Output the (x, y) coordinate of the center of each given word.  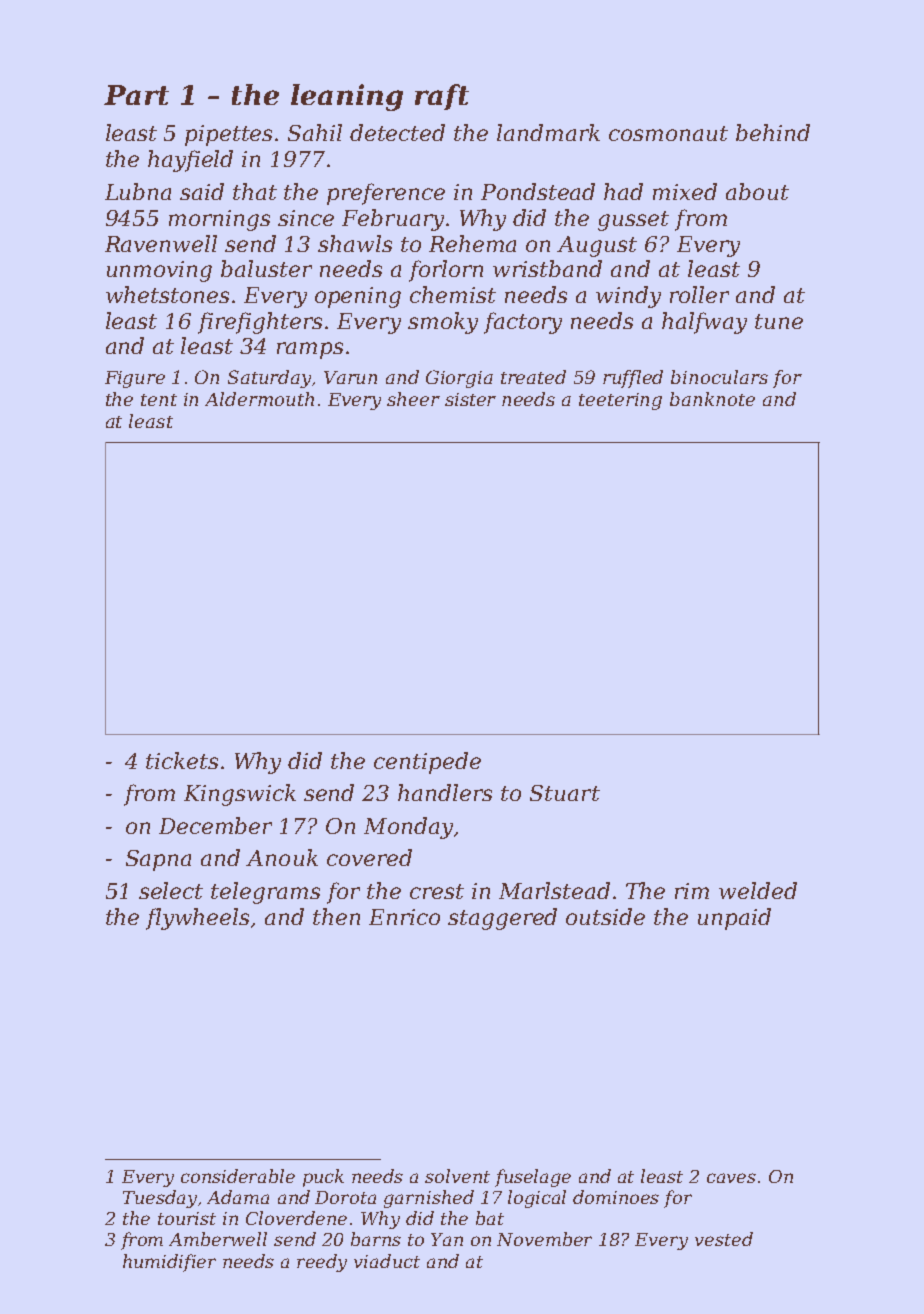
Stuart (565, 793)
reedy (322, 1263)
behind (773, 132)
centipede (427, 763)
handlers (445, 792)
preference (386, 194)
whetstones (167, 294)
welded (758, 890)
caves (731, 1178)
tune (779, 321)
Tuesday (160, 1199)
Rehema (472, 243)
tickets (182, 760)
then (336, 916)
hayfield (190, 161)
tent (159, 400)
